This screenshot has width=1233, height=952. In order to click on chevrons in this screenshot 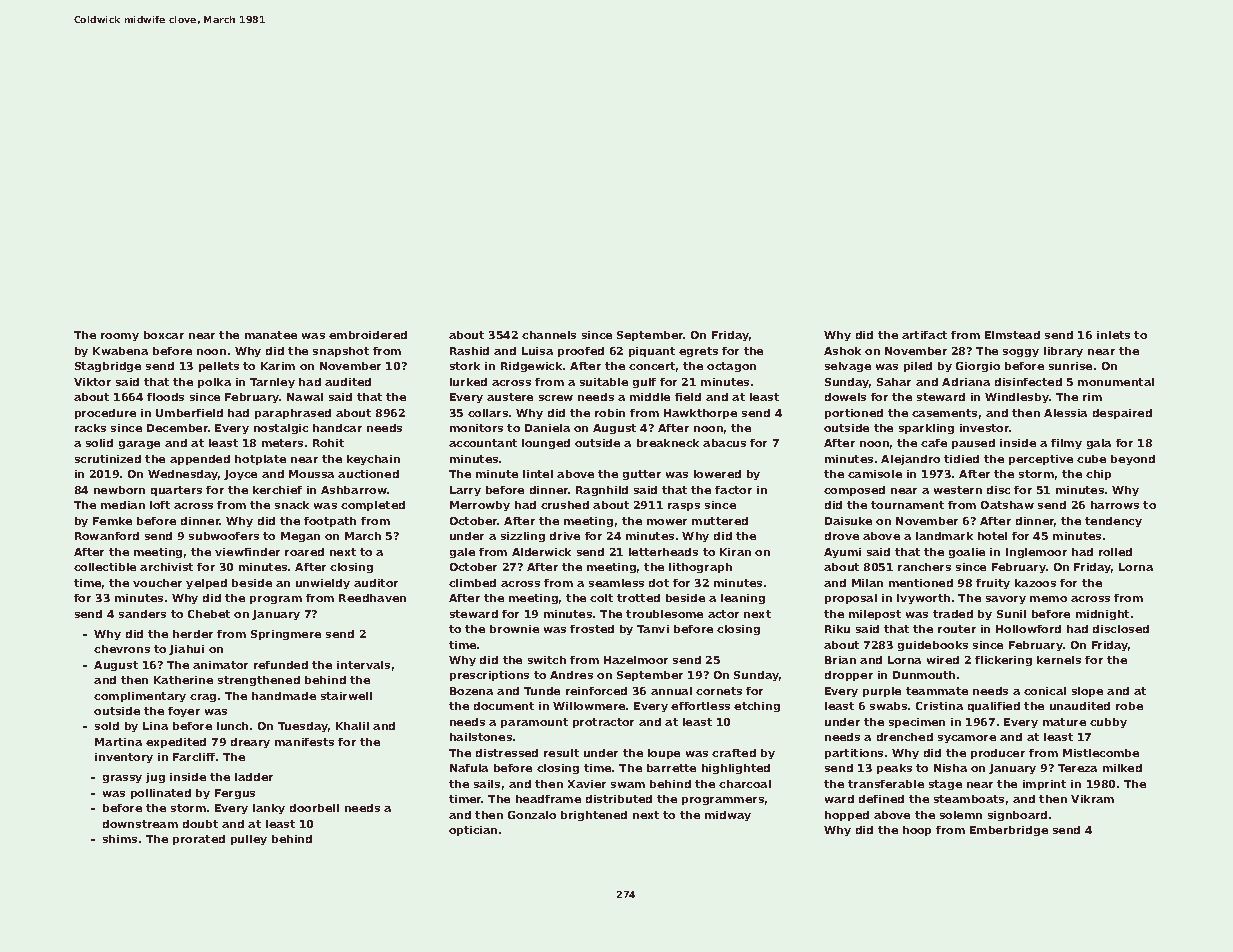, I will do `click(122, 649)`.
